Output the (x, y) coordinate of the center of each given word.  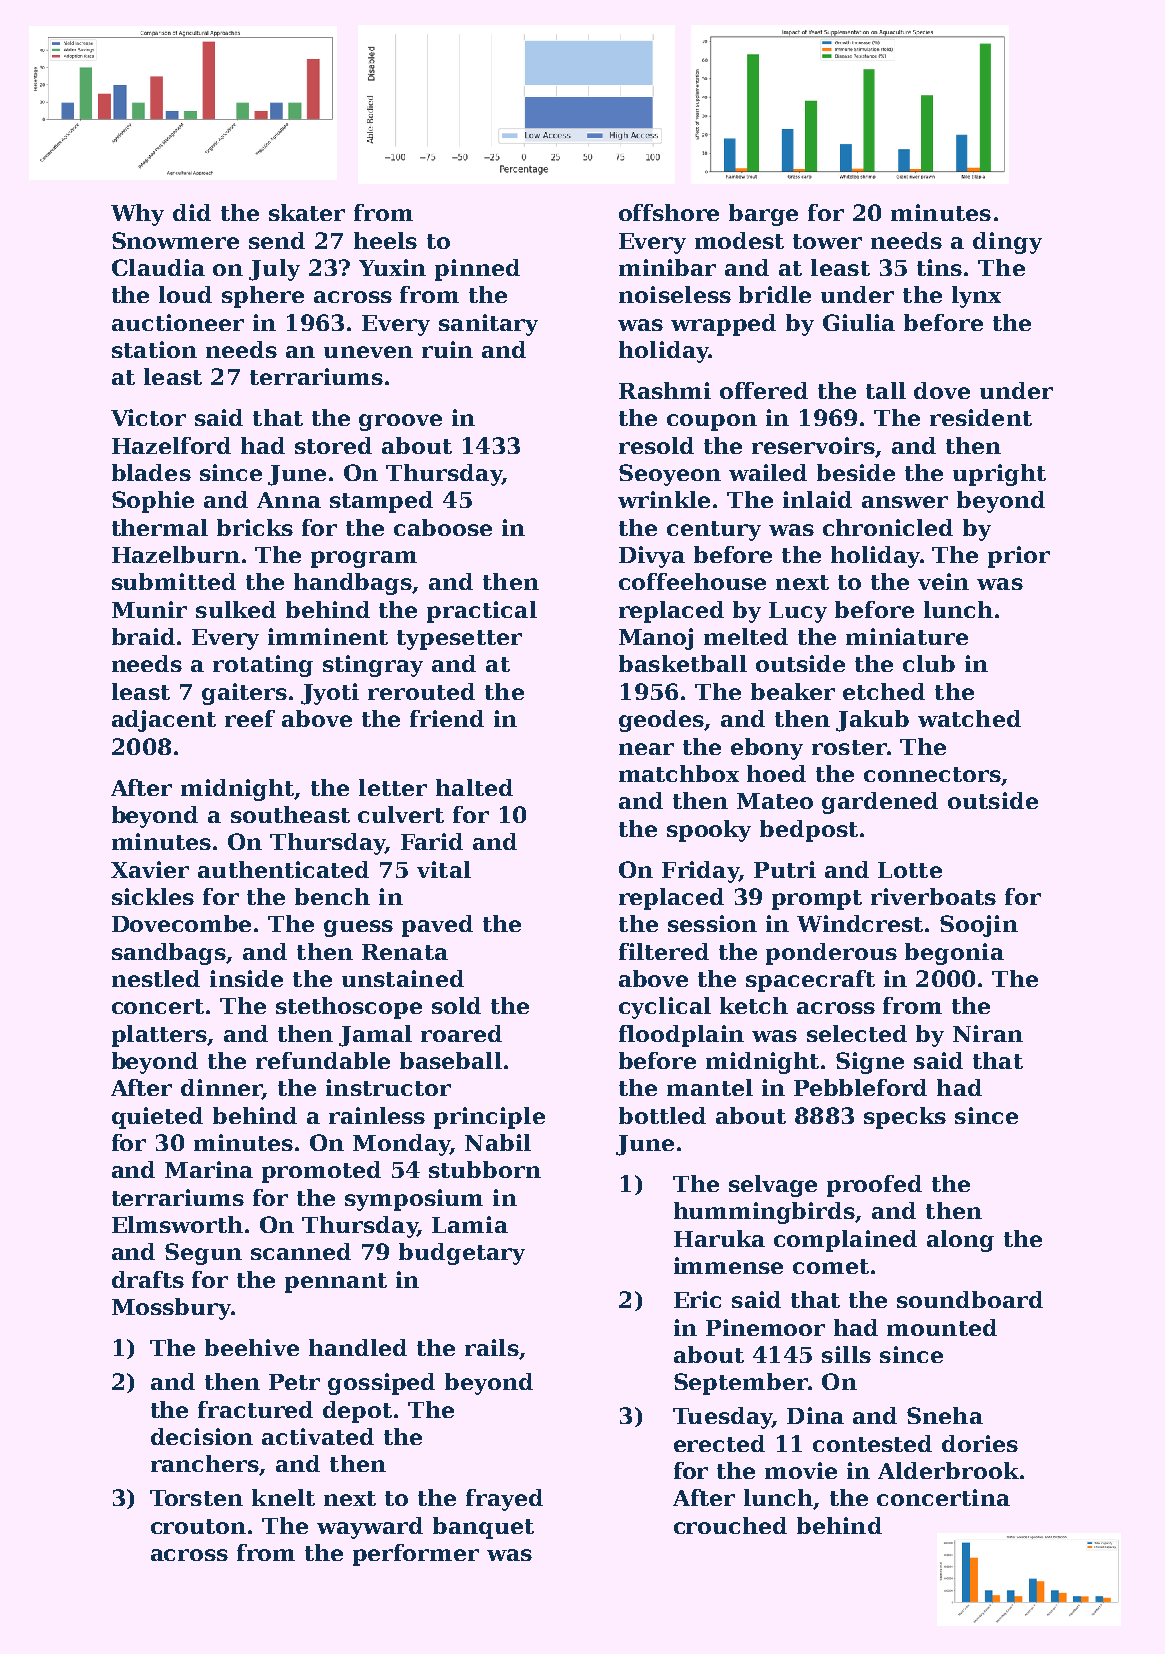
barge (763, 215)
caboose (443, 527)
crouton (198, 1526)
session (712, 923)
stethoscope (349, 1008)
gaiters (244, 694)
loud (185, 294)
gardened (880, 803)
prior (1019, 557)
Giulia (859, 322)
